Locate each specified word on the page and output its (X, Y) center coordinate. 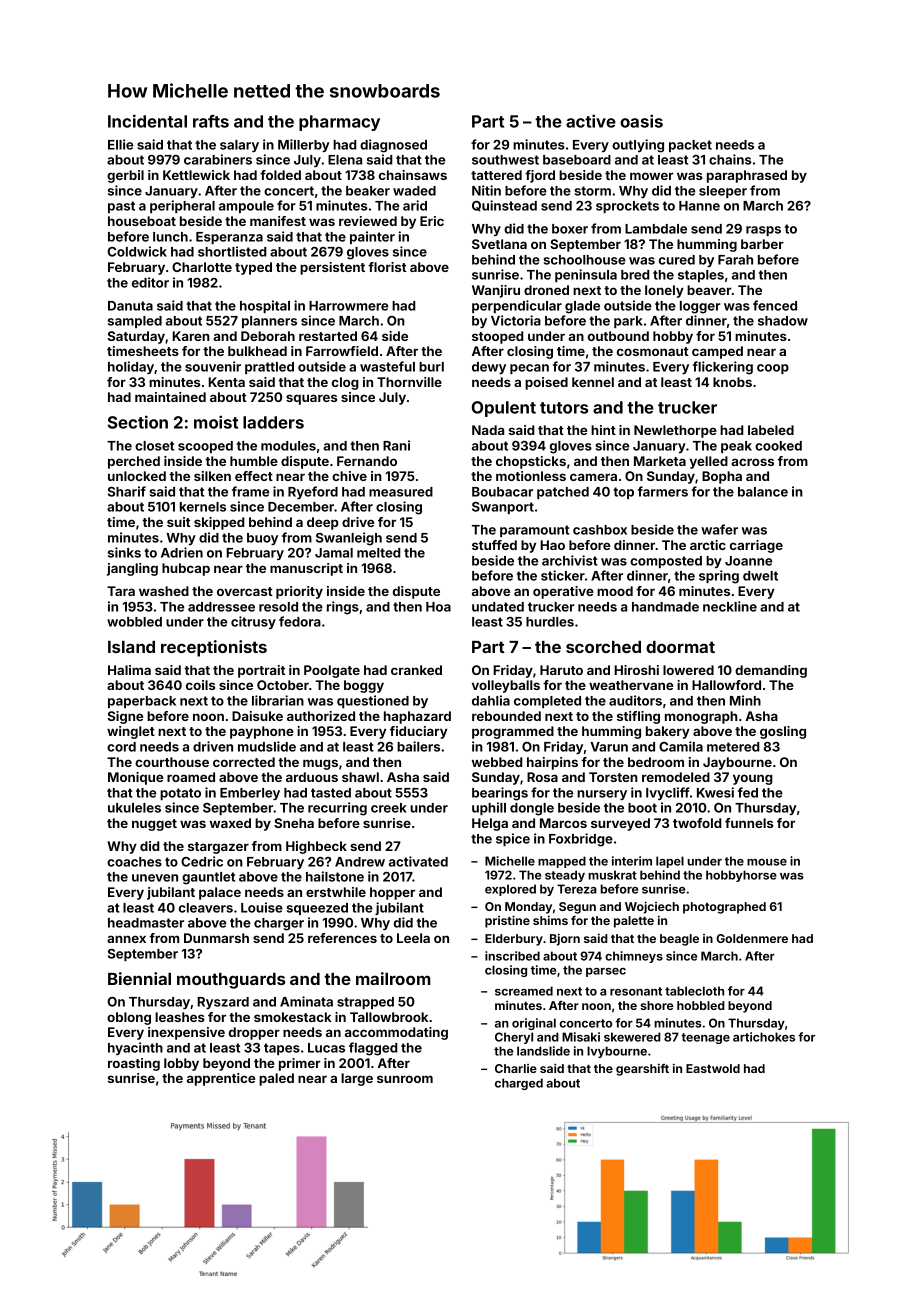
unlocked (137, 476)
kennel (593, 382)
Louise (262, 907)
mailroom (393, 978)
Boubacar (502, 492)
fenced (775, 305)
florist (387, 267)
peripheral (182, 206)
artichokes (764, 1037)
